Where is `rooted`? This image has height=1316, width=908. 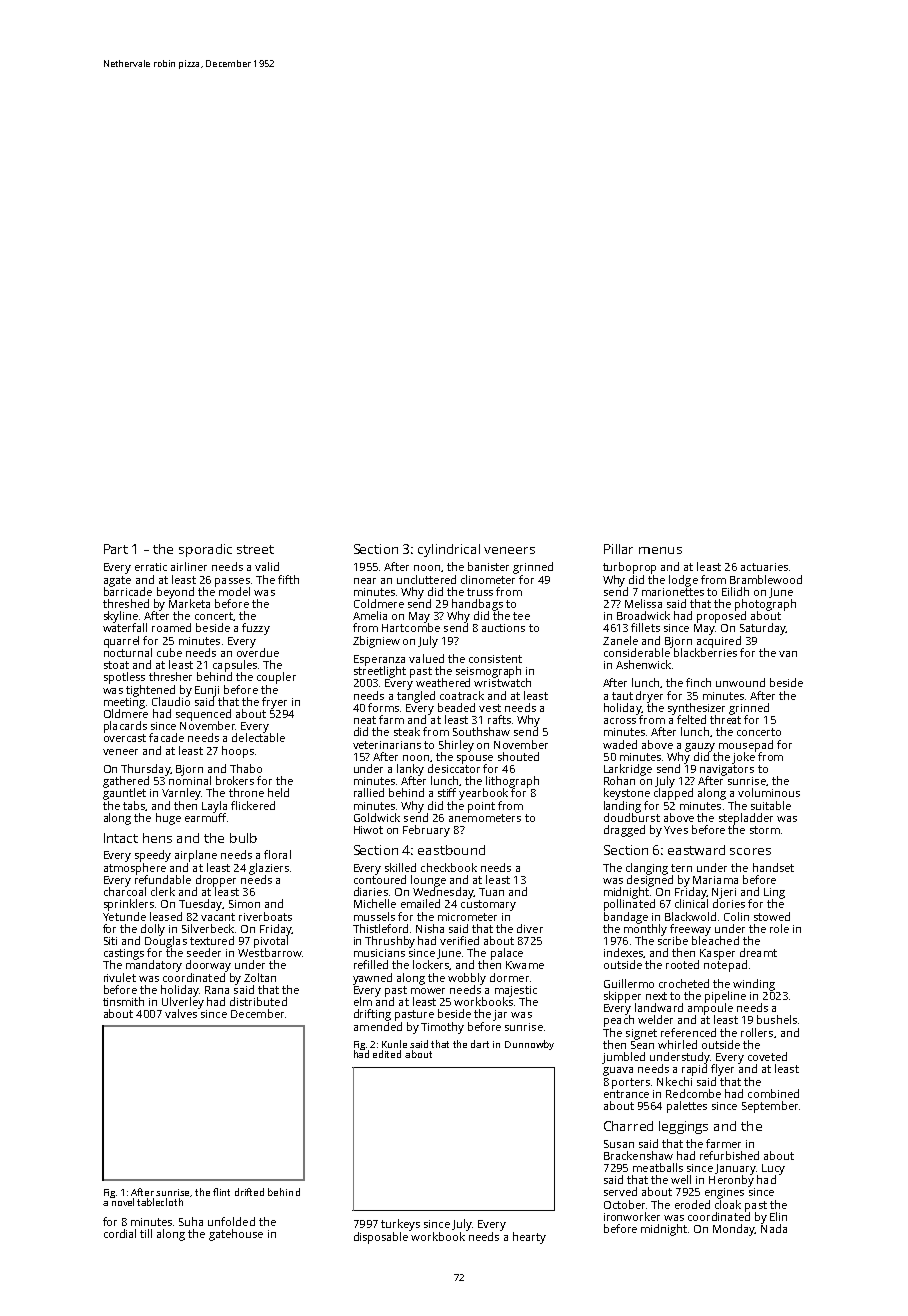
rooted is located at coordinates (682, 964).
